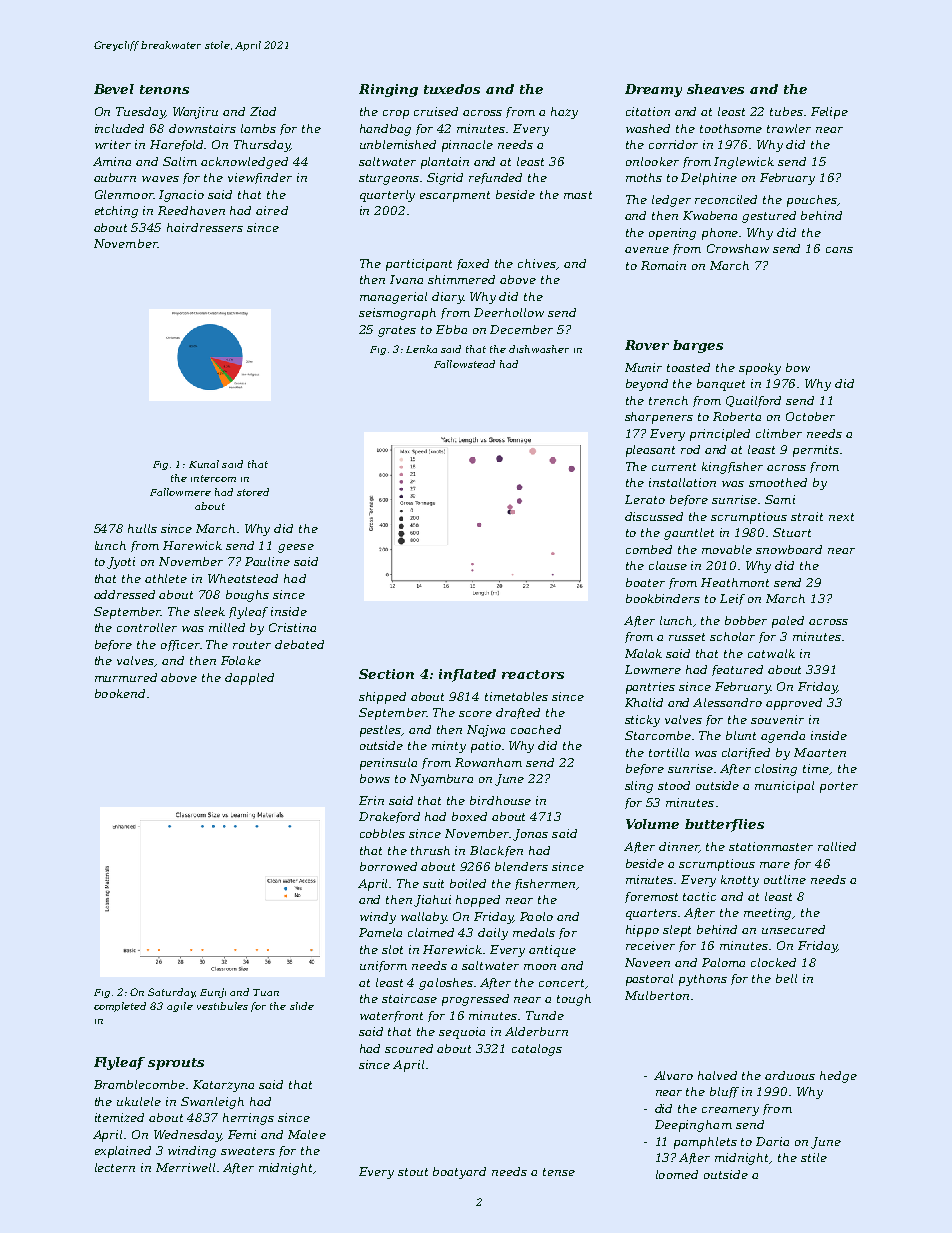 This page has height=1233, width=952. Describe the element at coordinates (780, 499) in the page. I see `Sami` at that location.
